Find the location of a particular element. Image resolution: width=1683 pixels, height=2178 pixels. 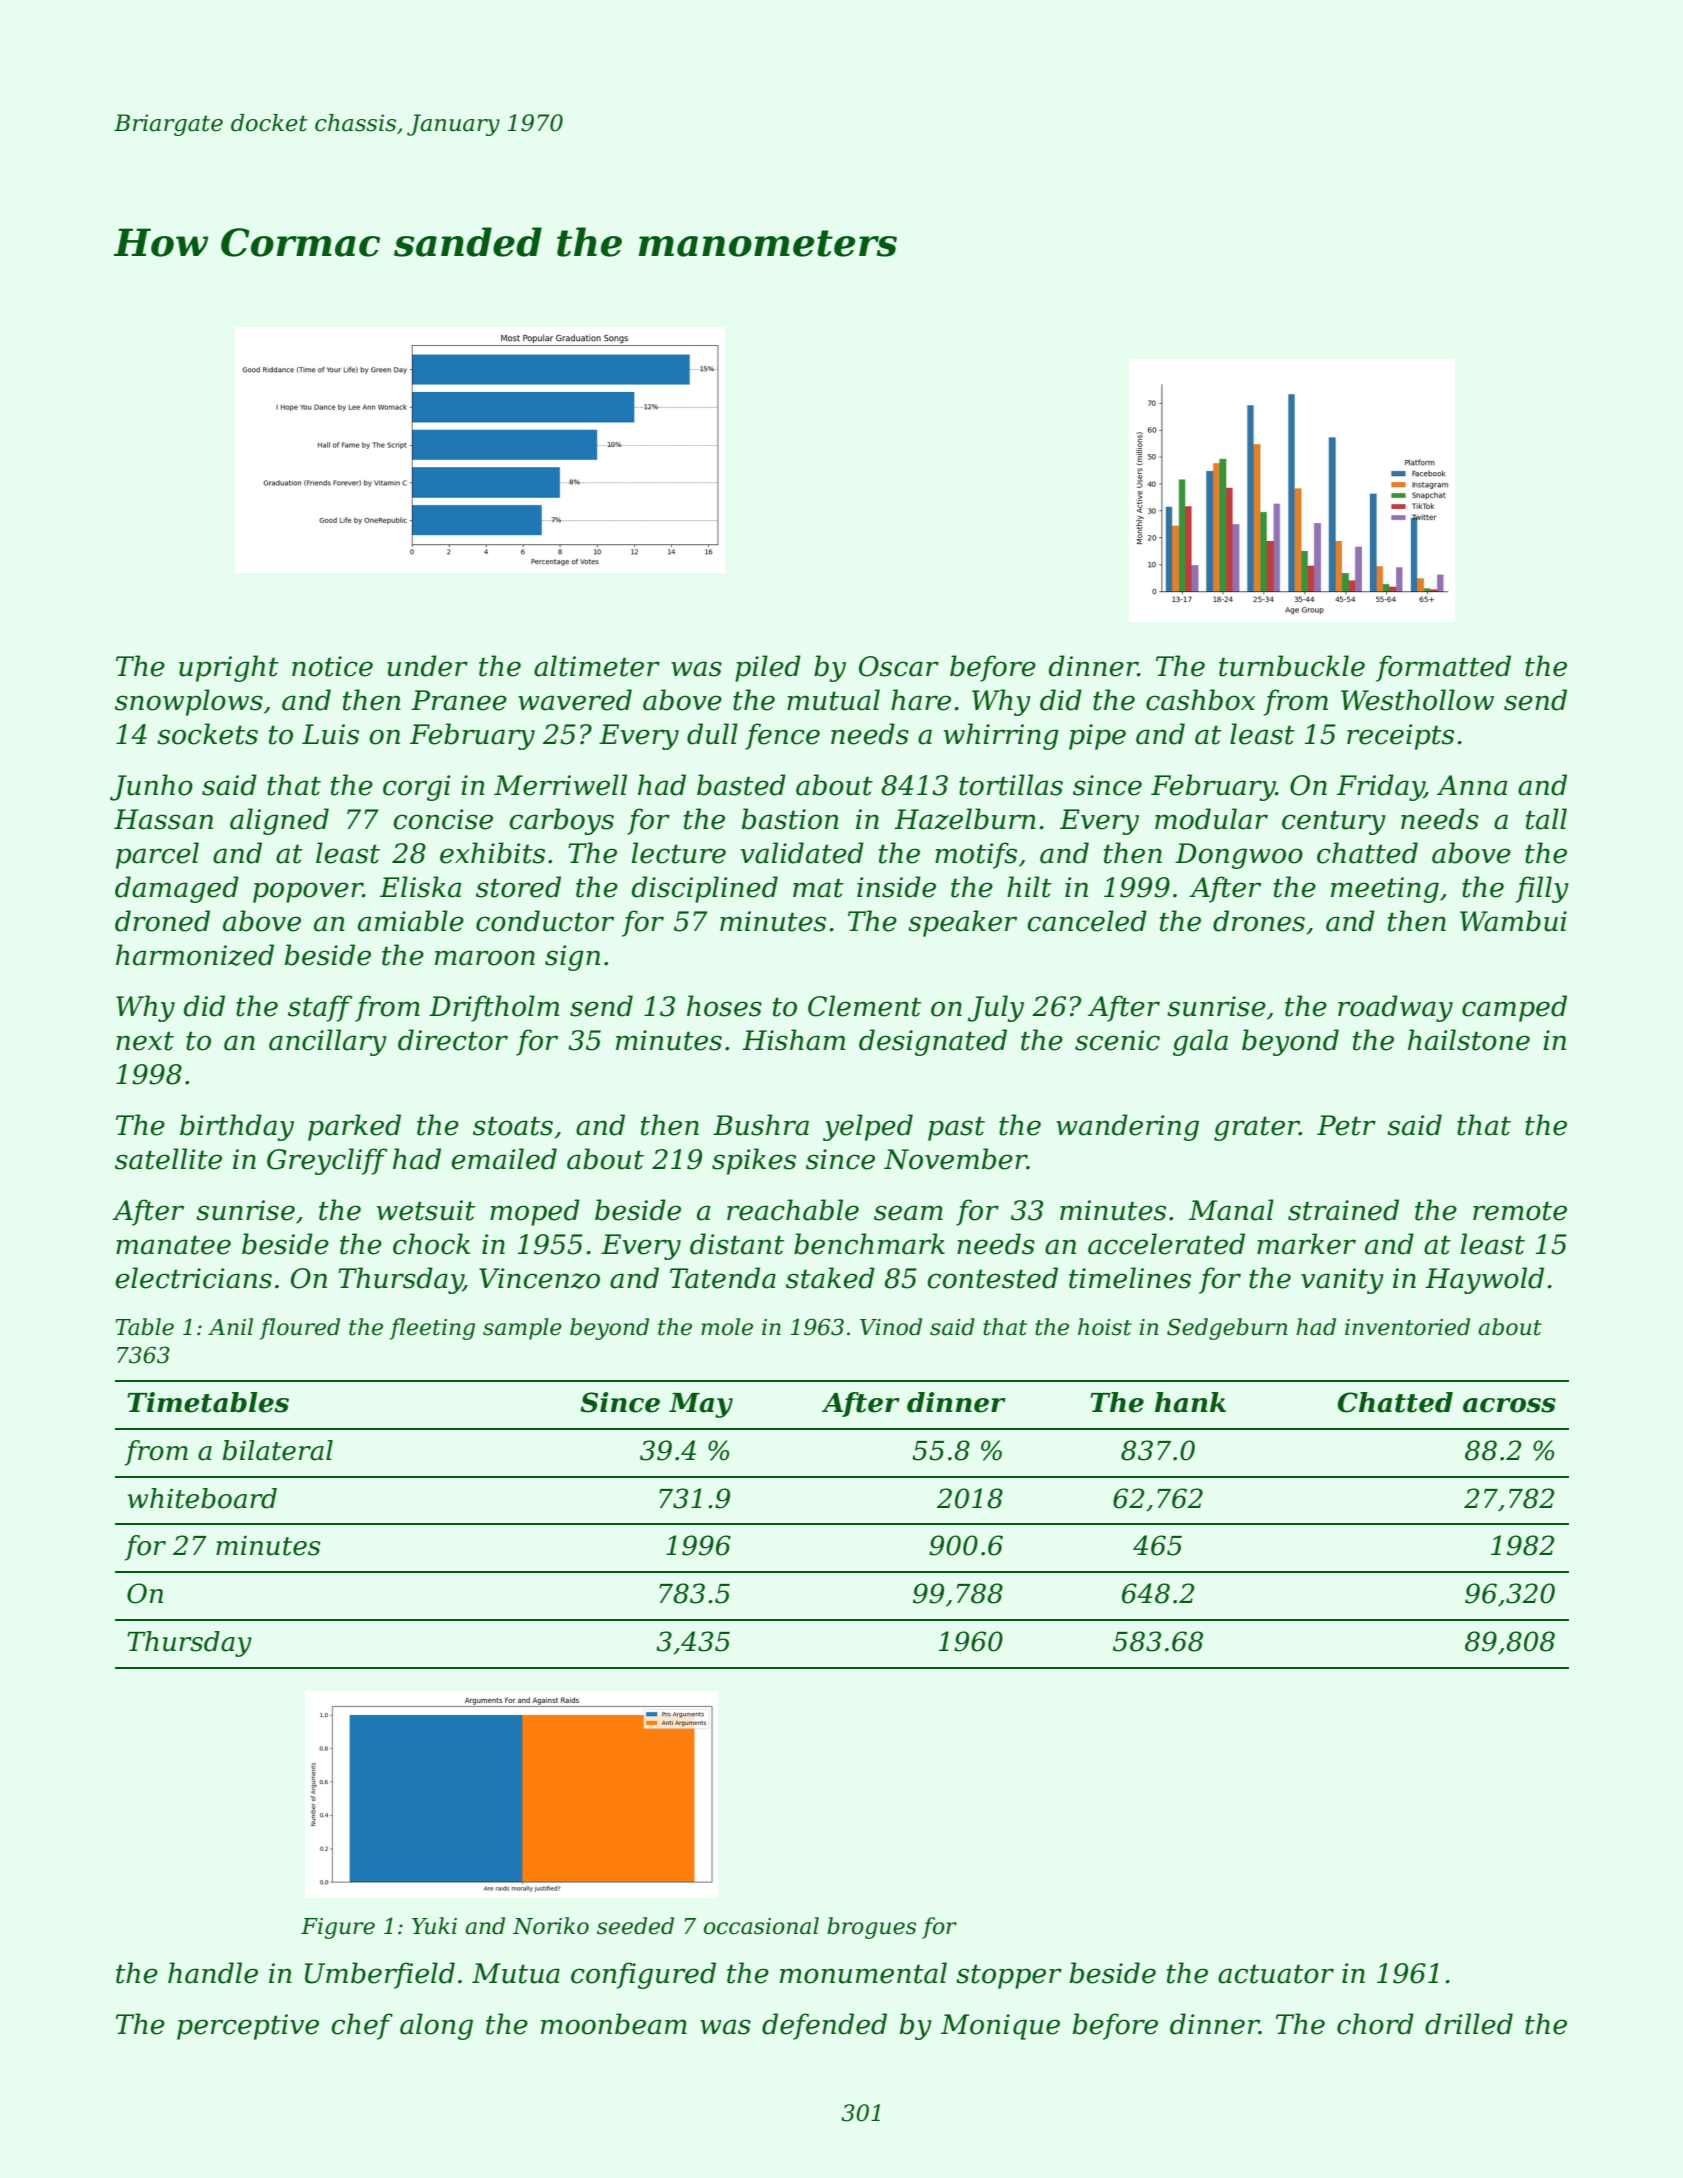

across is located at coordinates (1509, 1405).
